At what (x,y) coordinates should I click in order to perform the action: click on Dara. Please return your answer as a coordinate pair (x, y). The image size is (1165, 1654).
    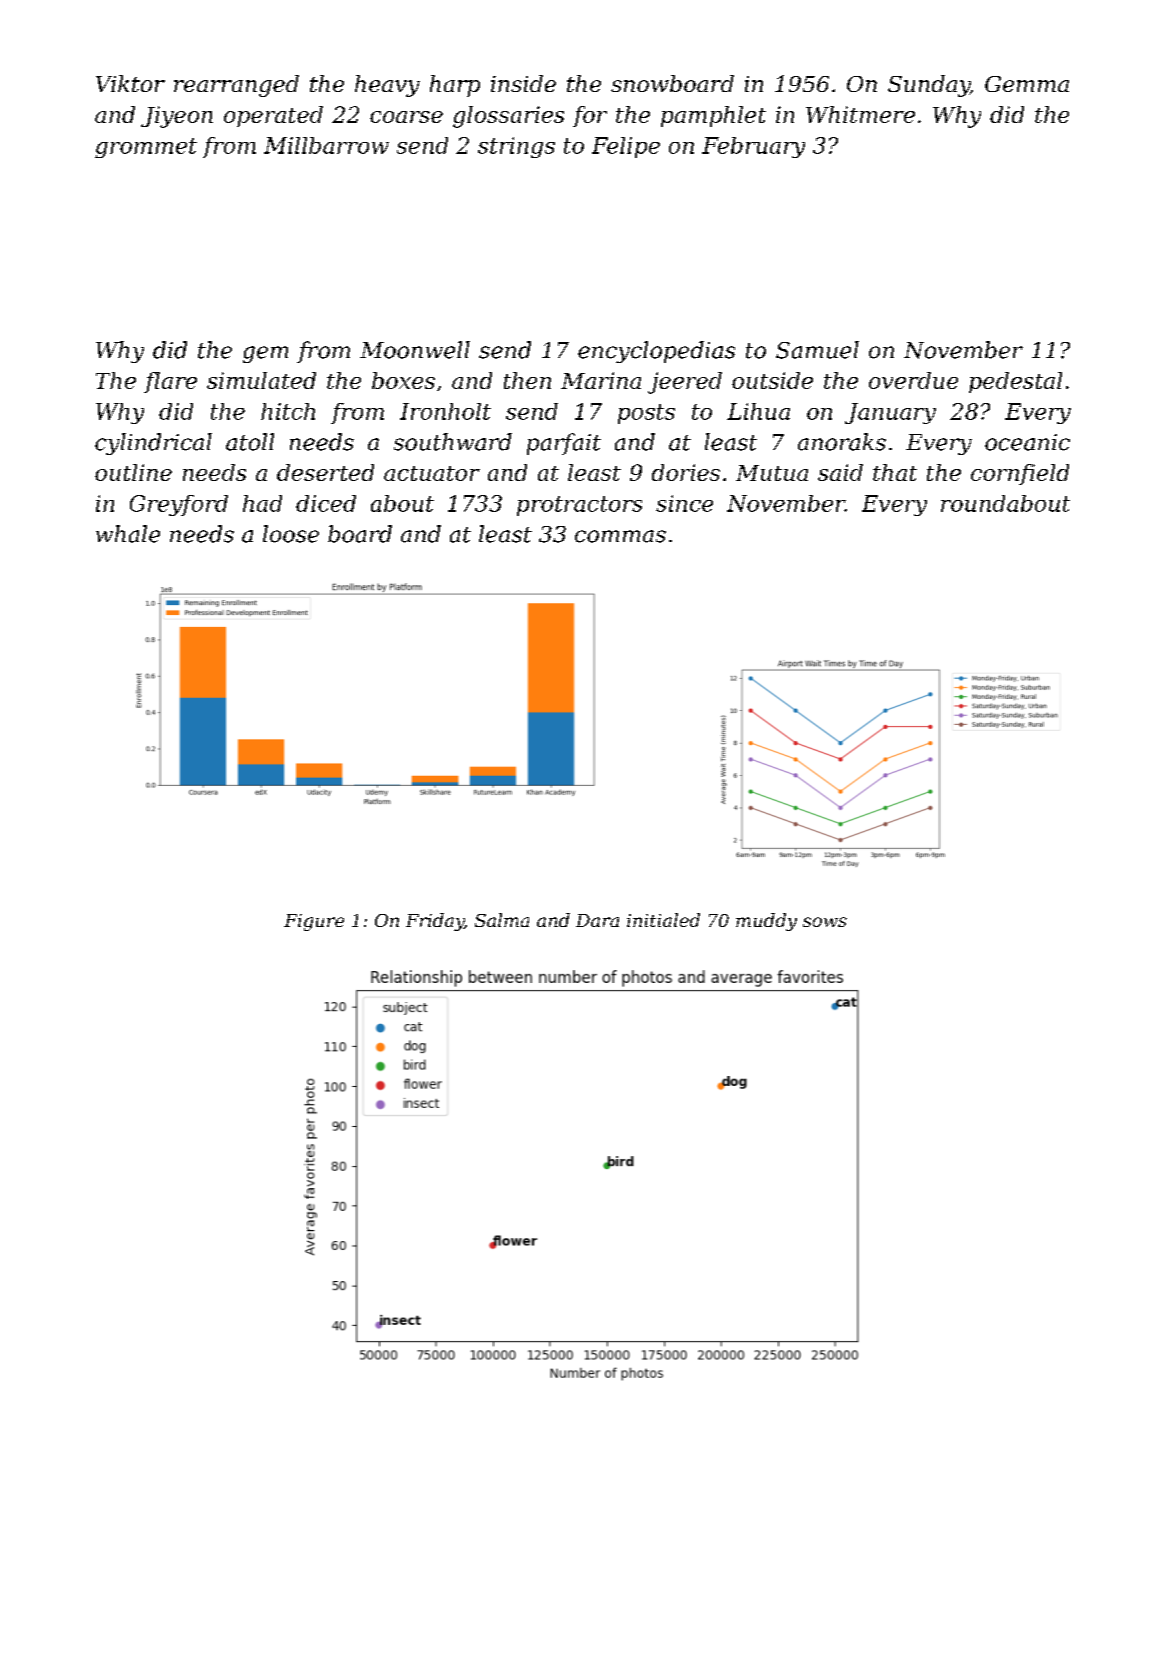
    Looking at the image, I should click on (597, 920).
